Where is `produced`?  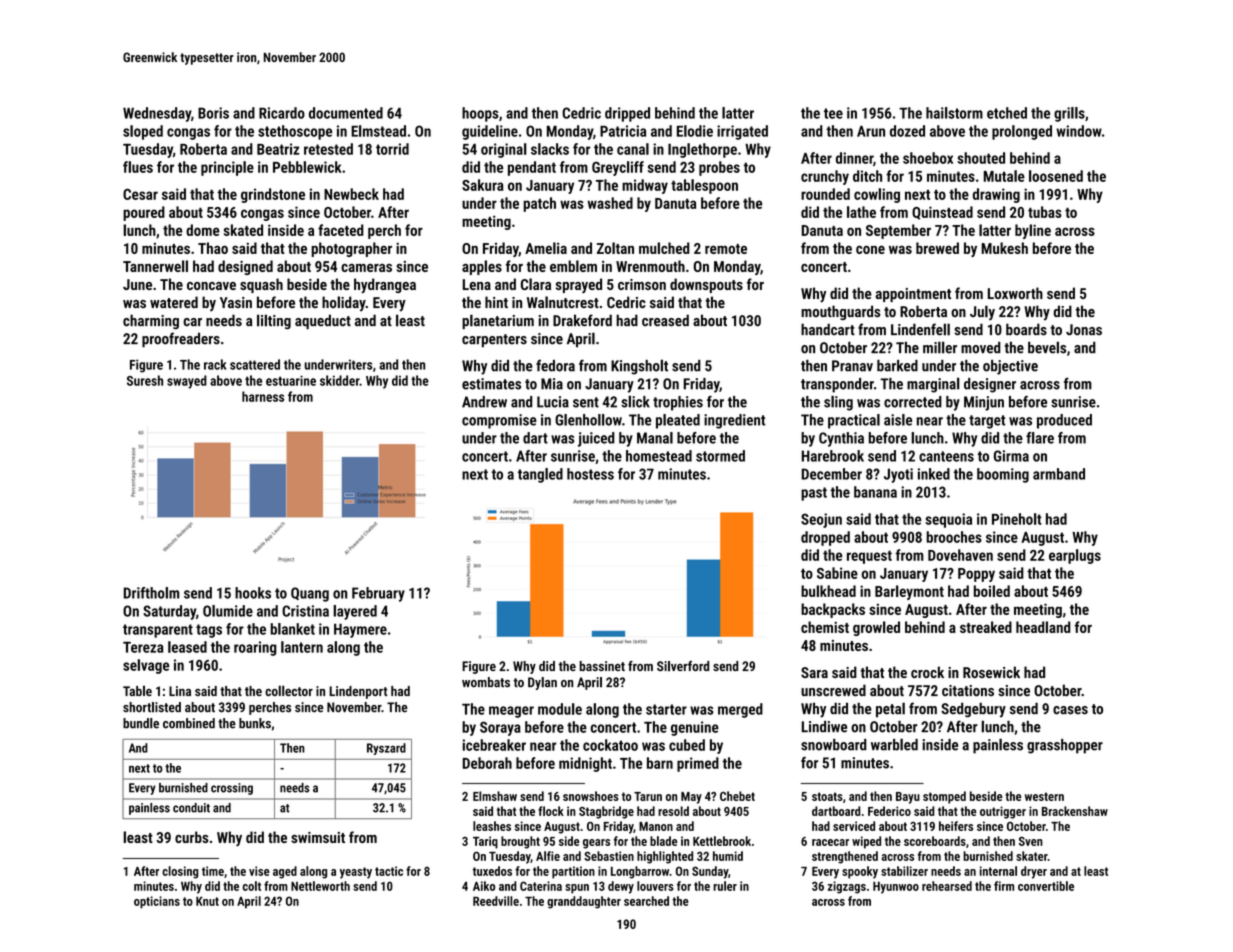 produced is located at coordinates (1064, 421).
